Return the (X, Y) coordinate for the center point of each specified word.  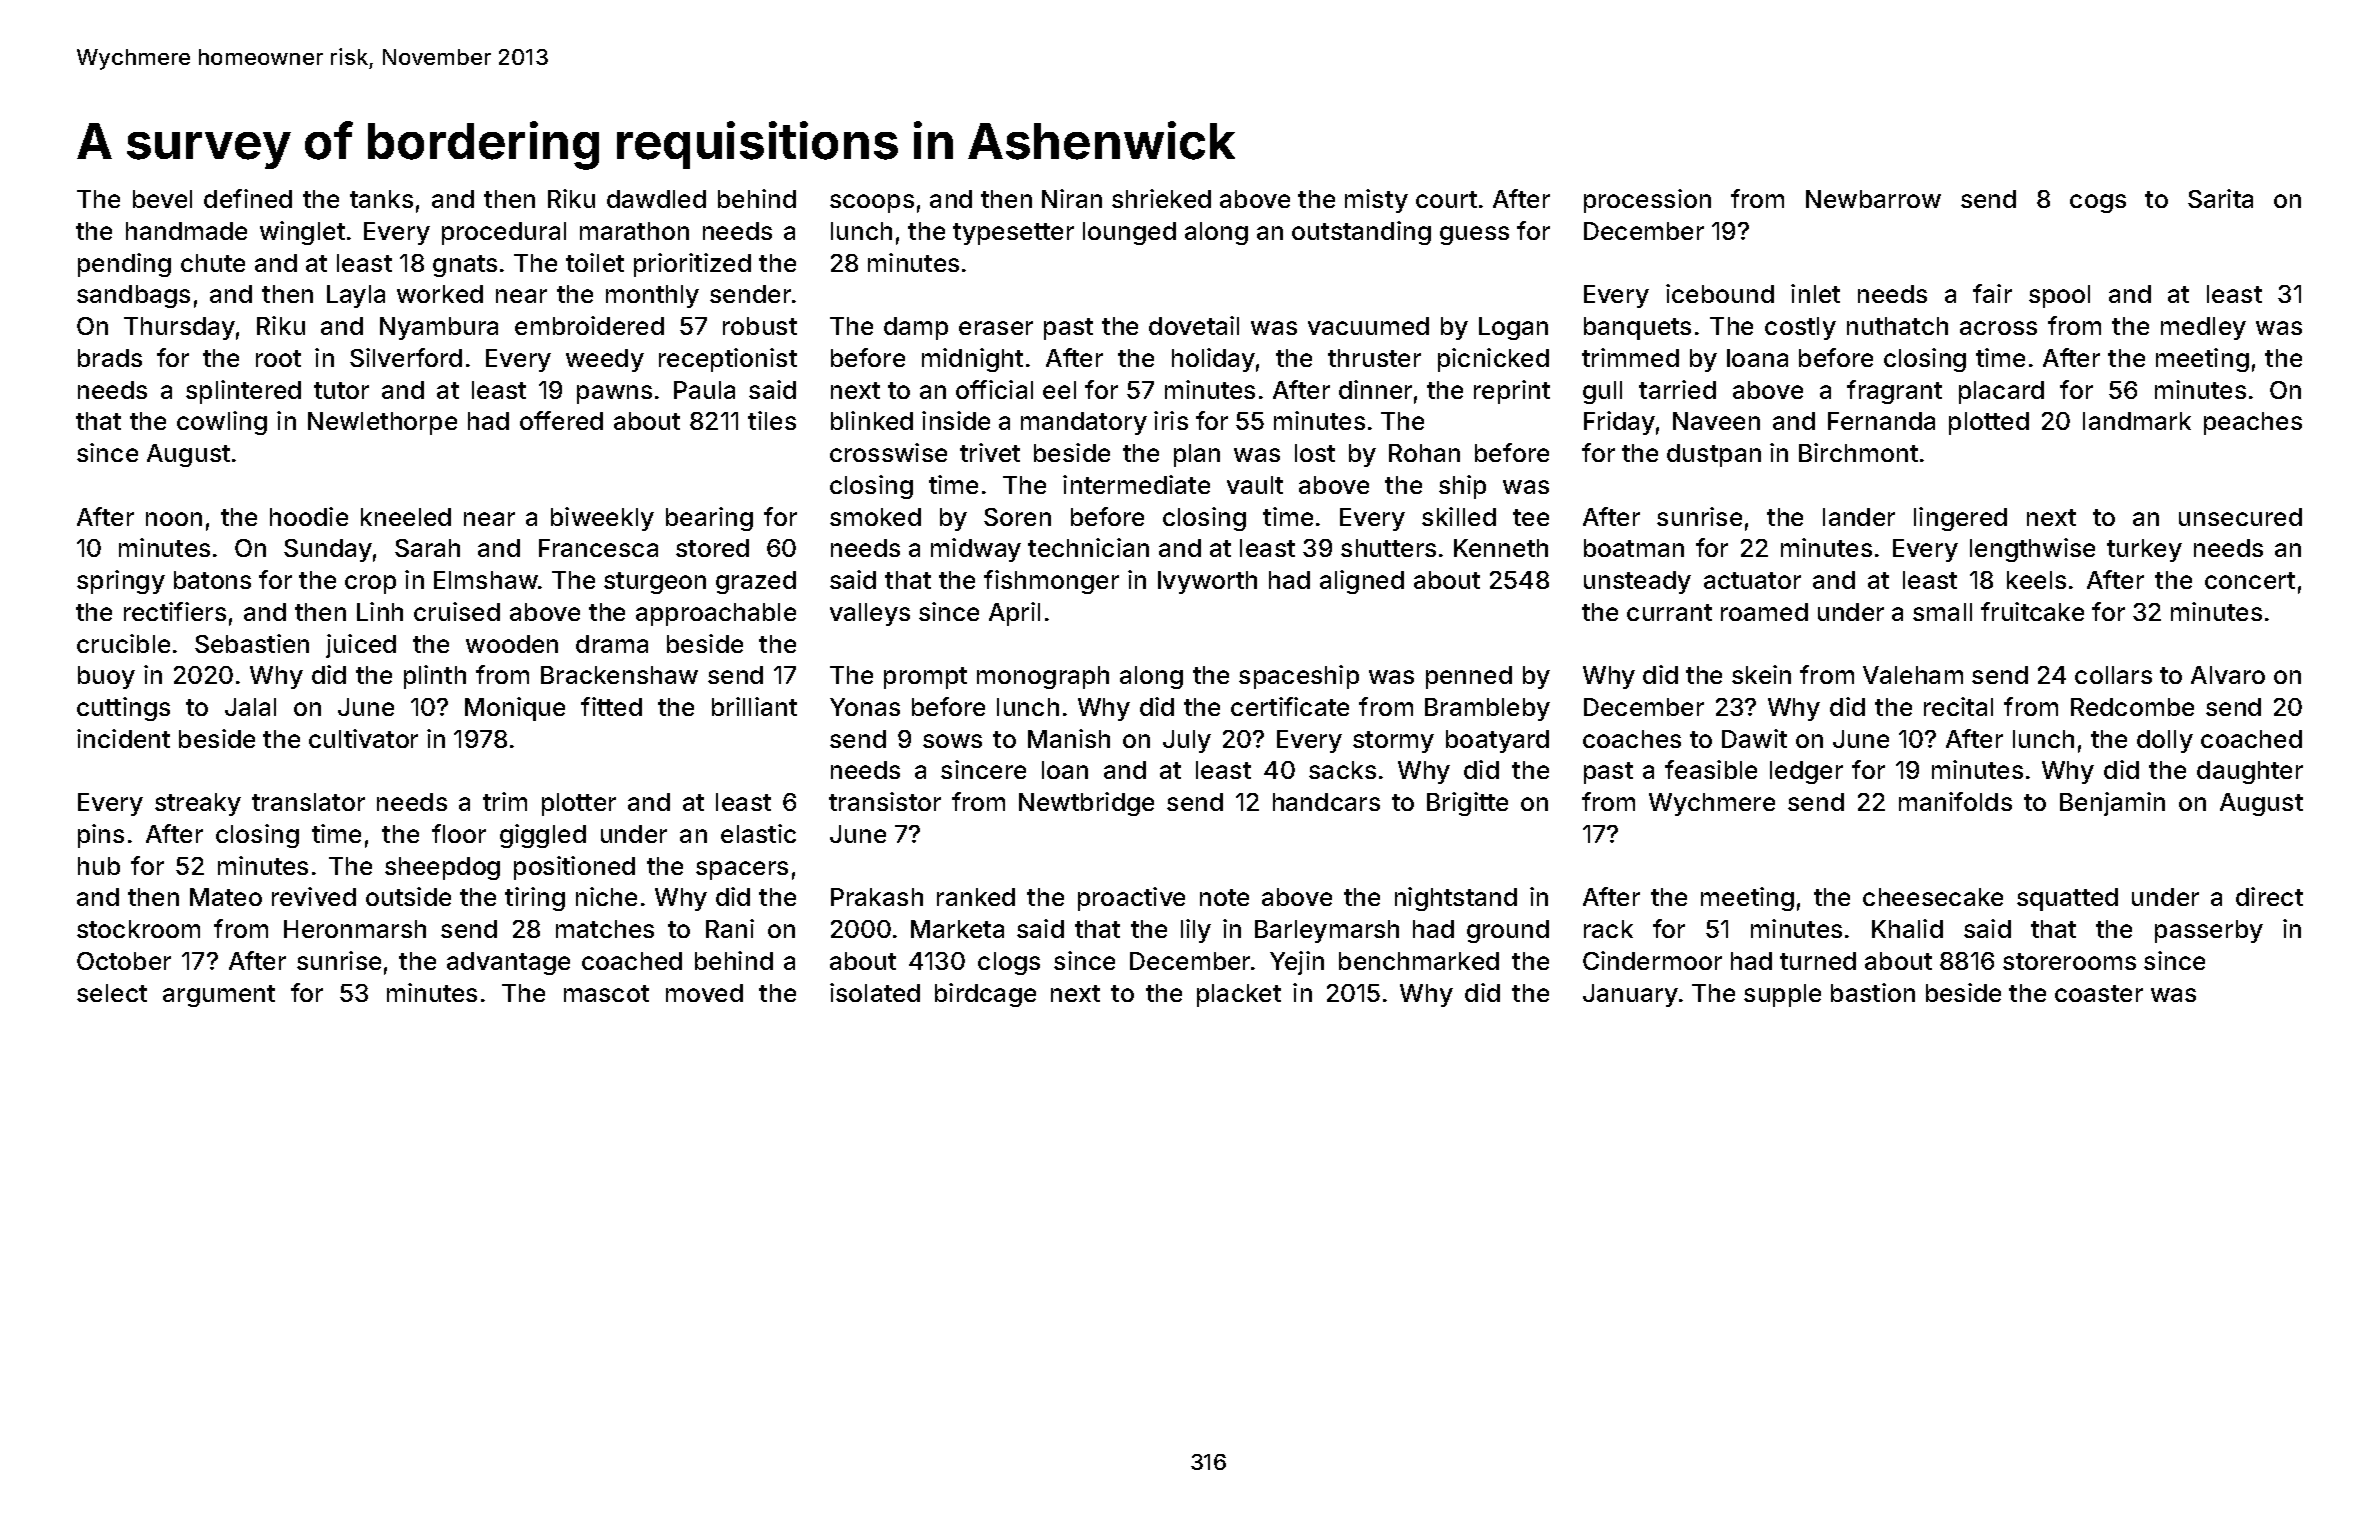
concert (2250, 580)
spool (2059, 296)
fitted (611, 706)
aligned (1362, 582)
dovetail (1194, 325)
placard (2001, 392)
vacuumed (1368, 326)
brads (110, 358)
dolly (2165, 741)
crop (370, 584)
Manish (1069, 738)
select (112, 993)
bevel (162, 199)
